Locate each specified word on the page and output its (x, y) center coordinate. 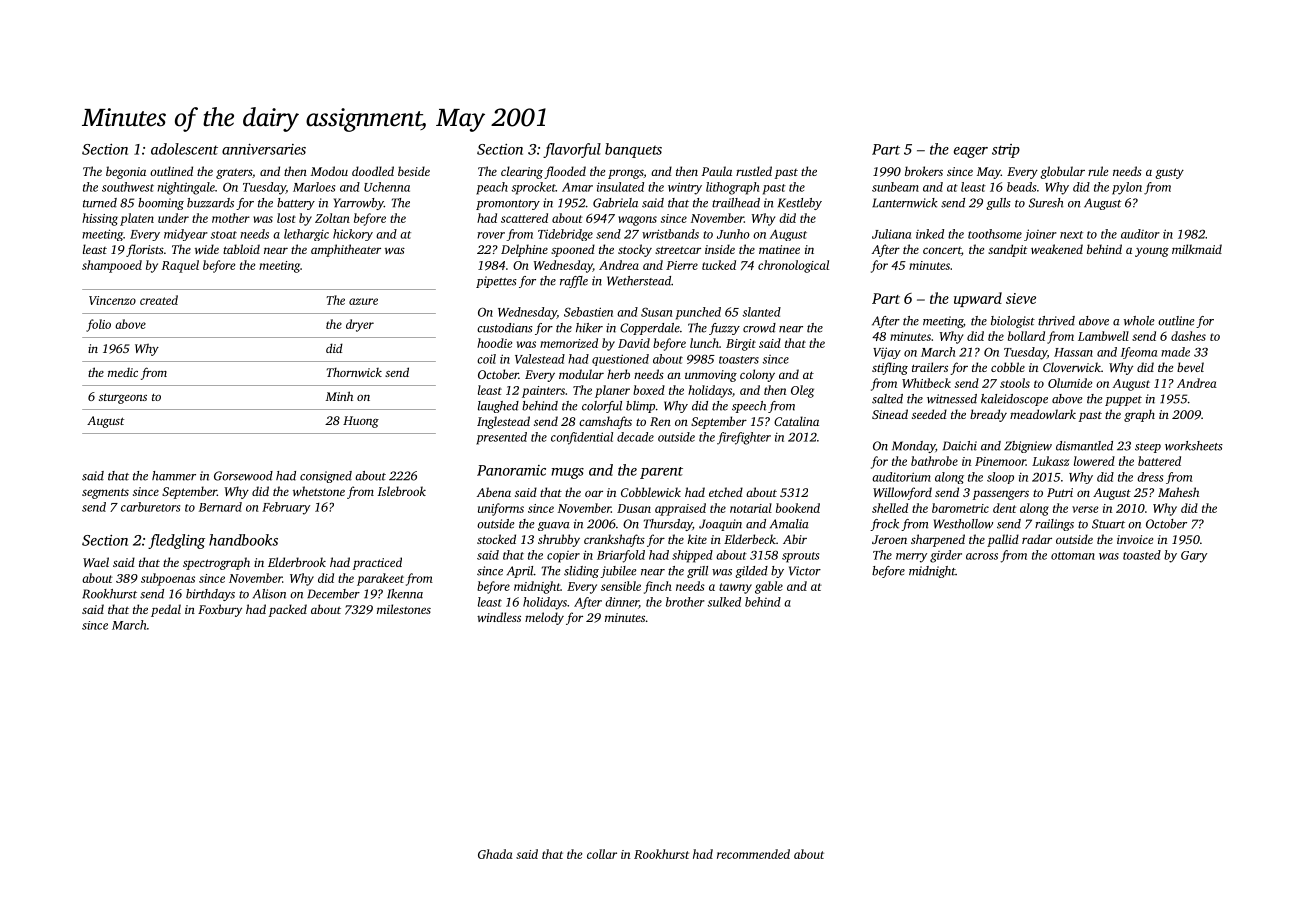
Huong (361, 422)
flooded (565, 172)
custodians (505, 328)
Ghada (495, 854)
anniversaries (264, 149)
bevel (1190, 367)
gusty (1169, 173)
